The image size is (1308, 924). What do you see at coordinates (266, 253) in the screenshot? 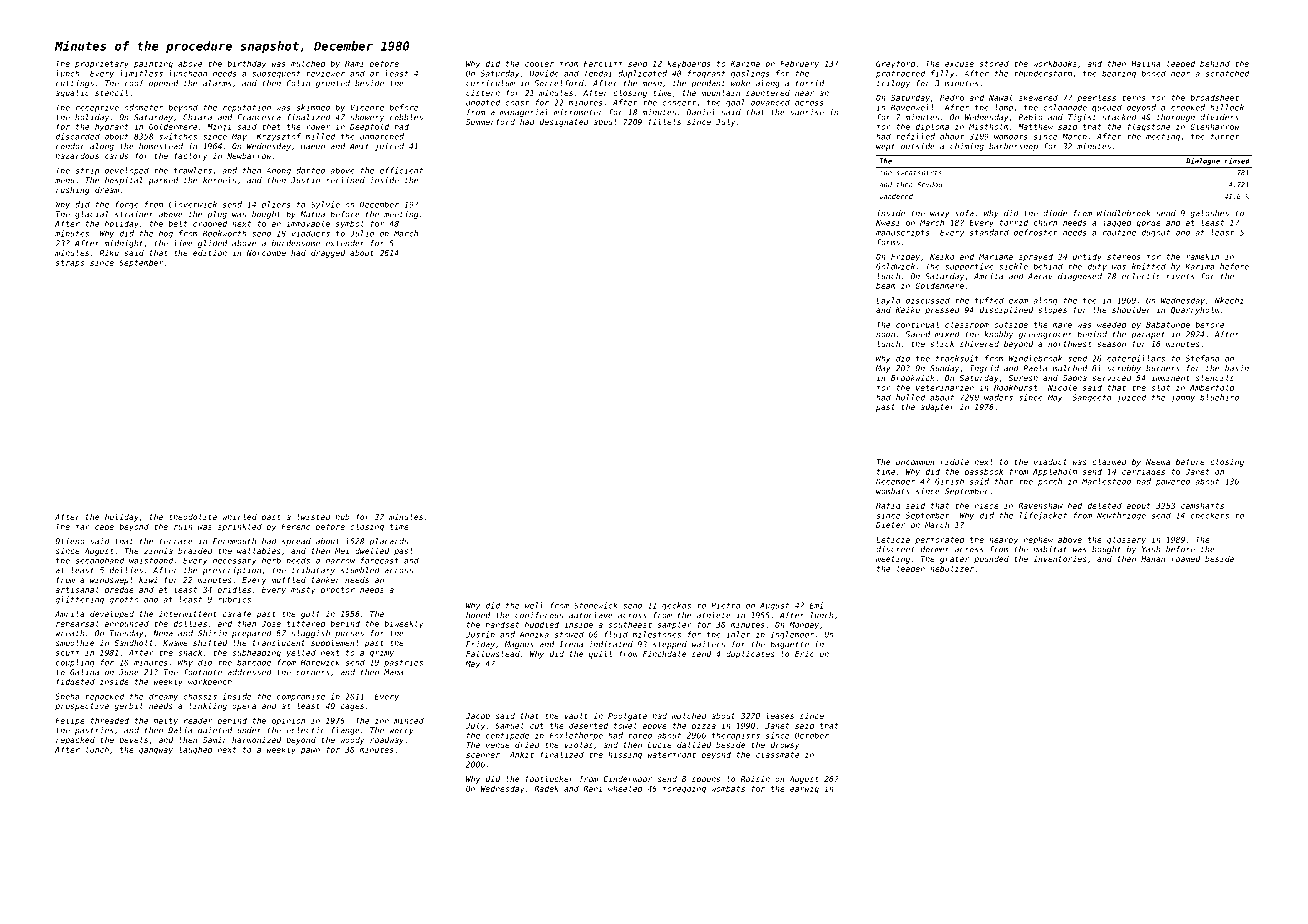
I see `Norcombe` at bounding box center [266, 253].
